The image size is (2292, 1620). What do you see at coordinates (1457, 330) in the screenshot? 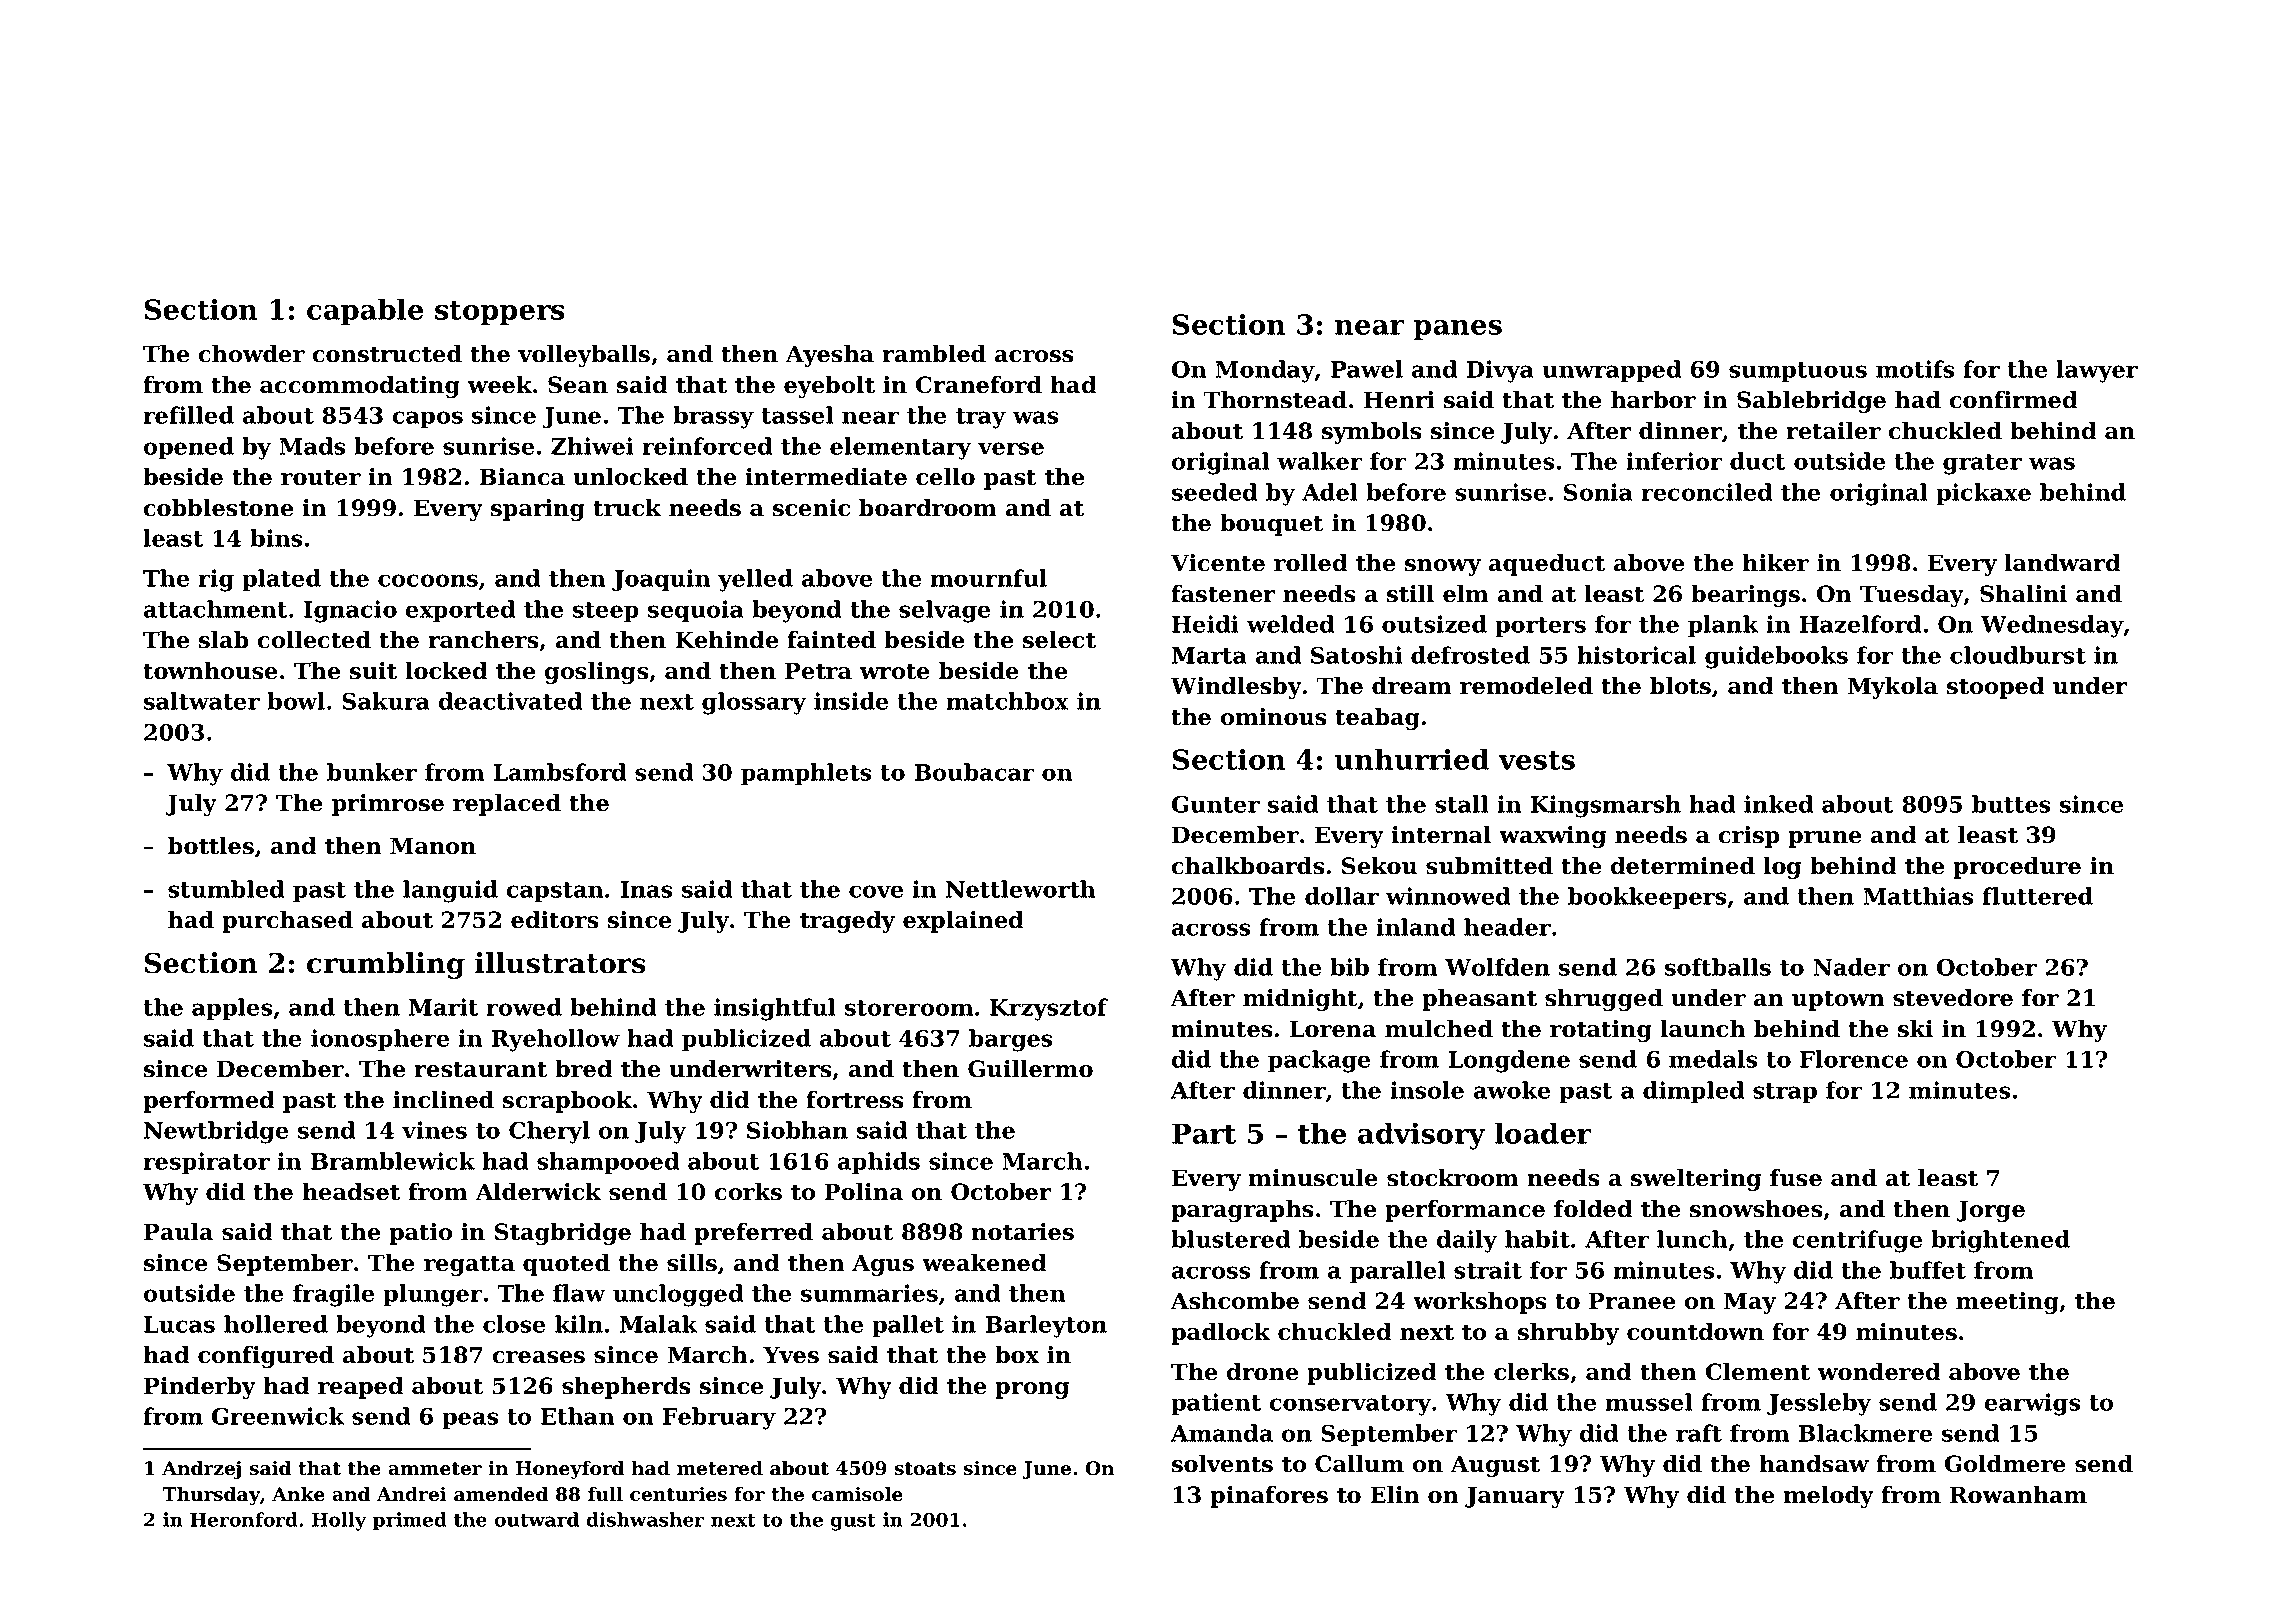
I see `panes` at bounding box center [1457, 330].
